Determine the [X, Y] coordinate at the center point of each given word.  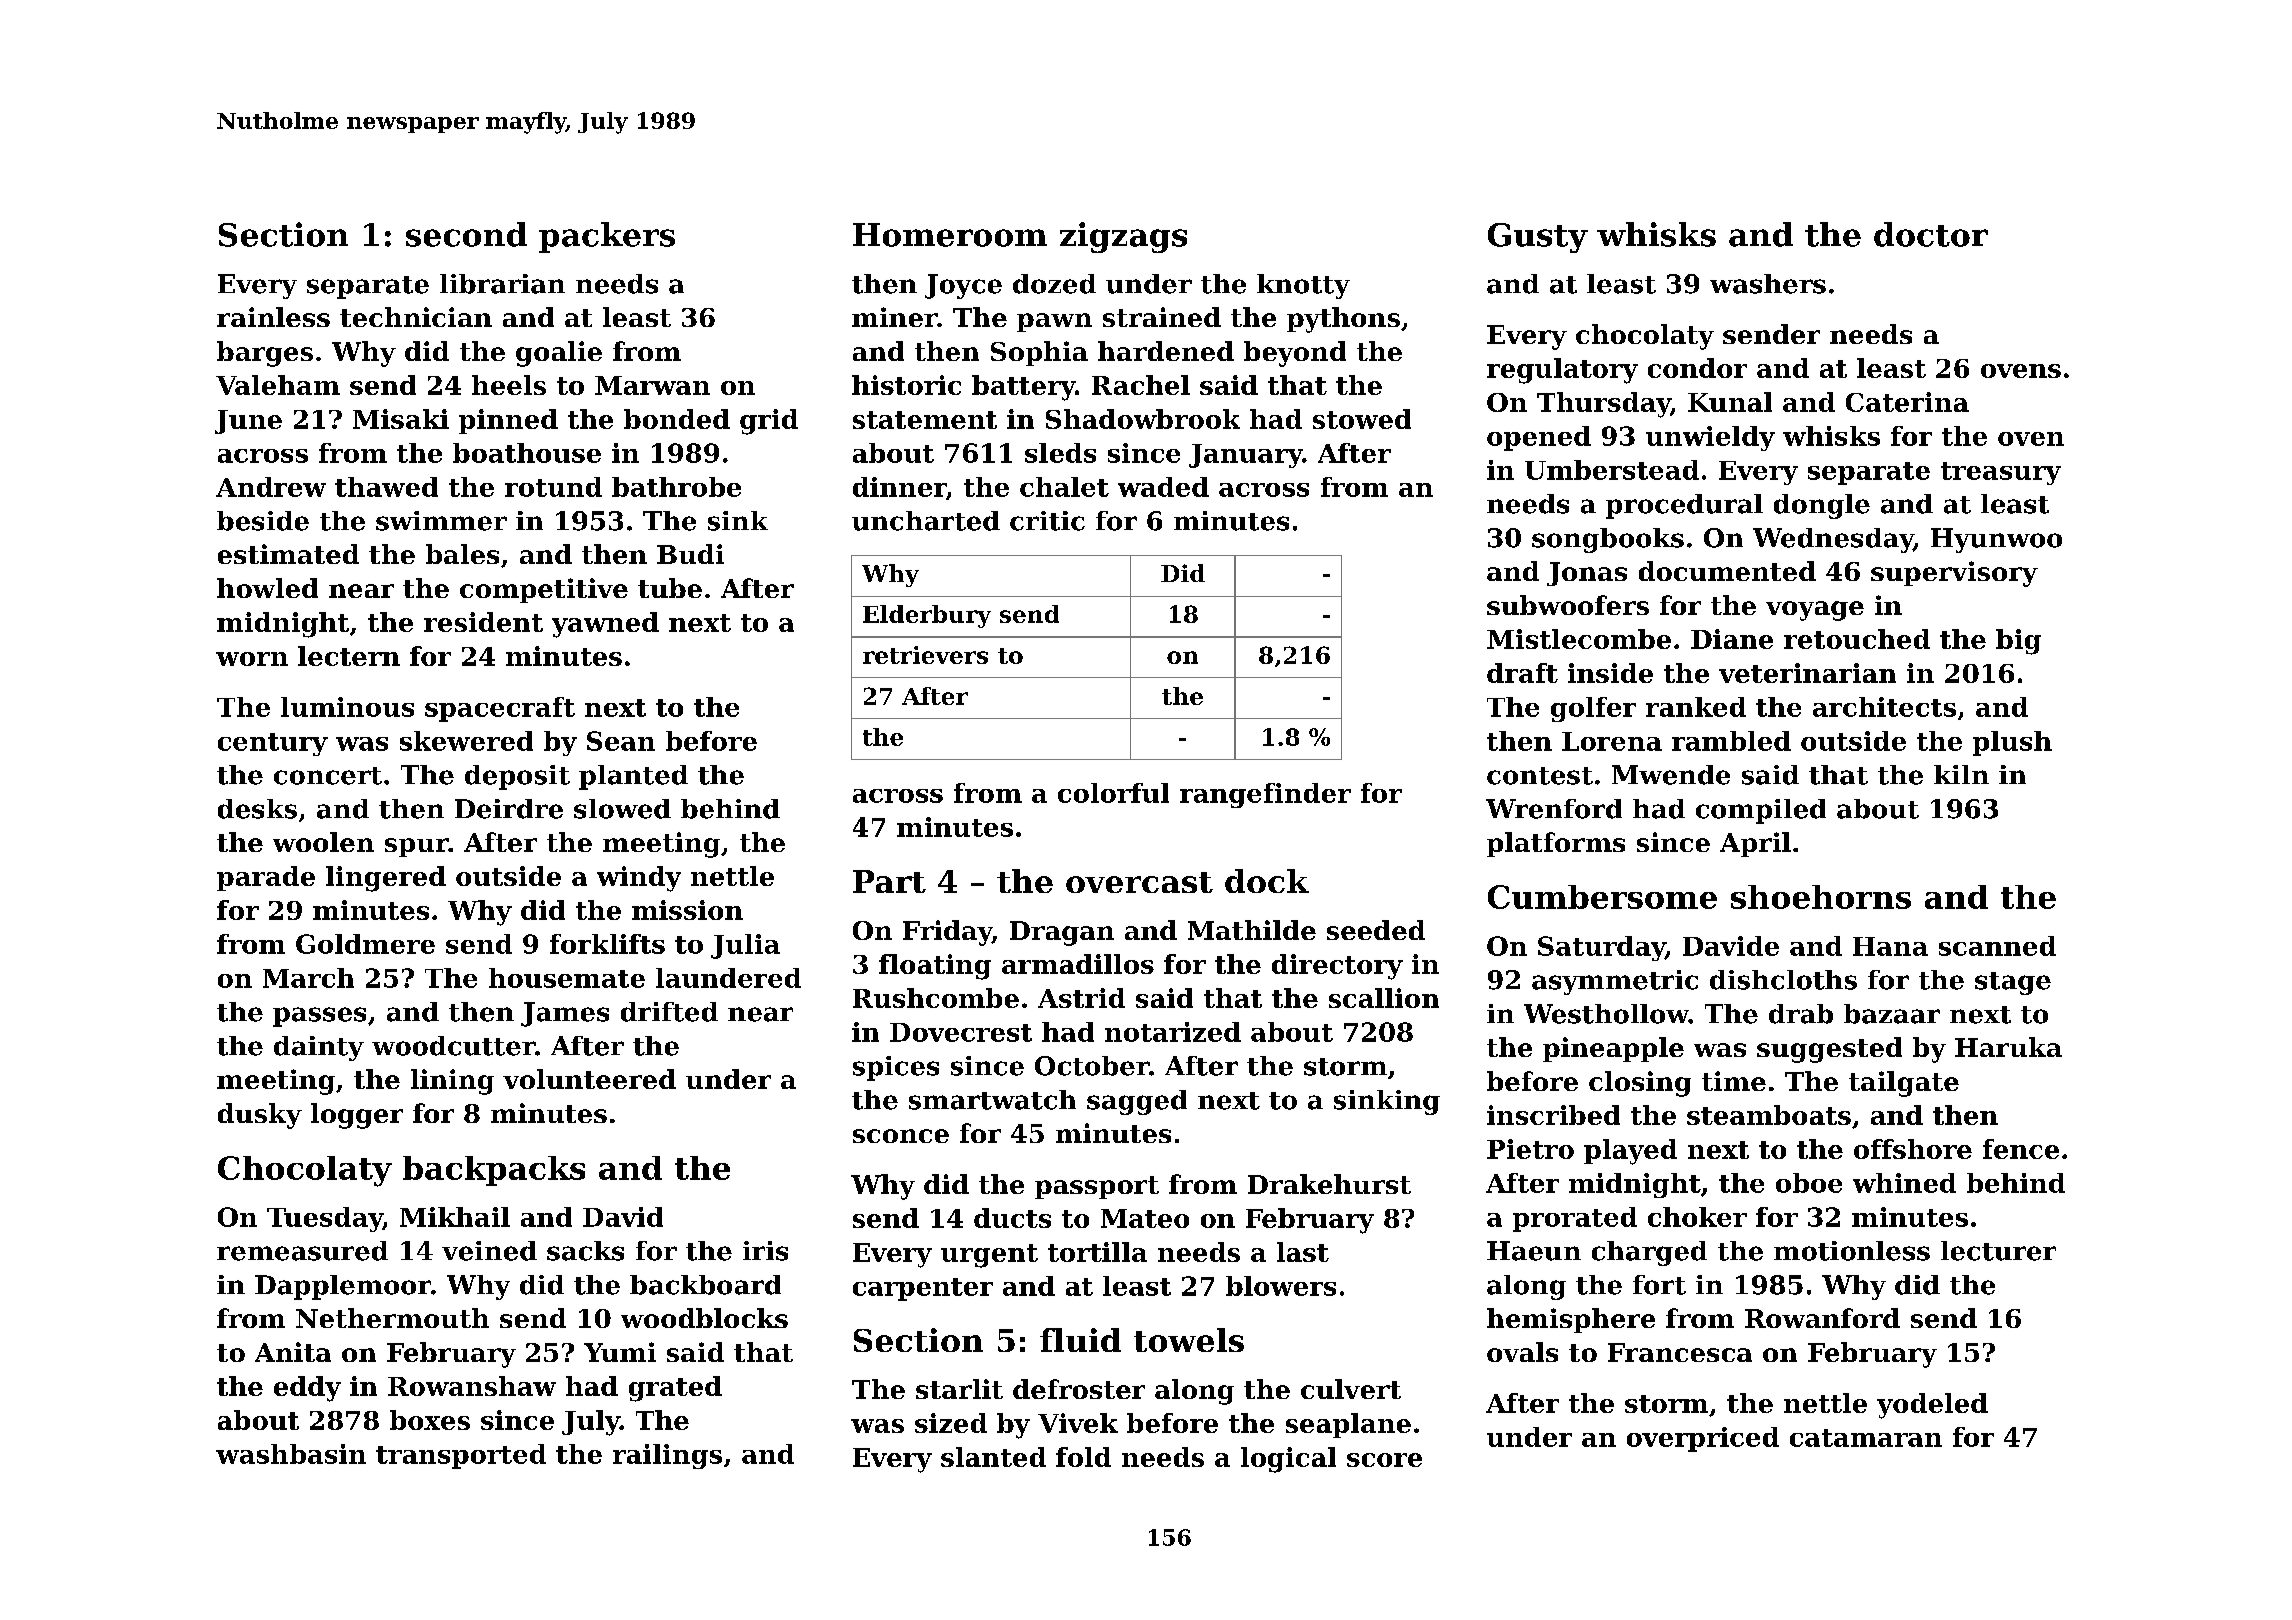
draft [1522, 673]
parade [266, 878]
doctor [1931, 234]
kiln [1961, 774]
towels [1189, 1340]
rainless [273, 317]
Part [889, 881]
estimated [288, 554]
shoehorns [1821, 897]
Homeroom [950, 235]
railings [667, 1456]
